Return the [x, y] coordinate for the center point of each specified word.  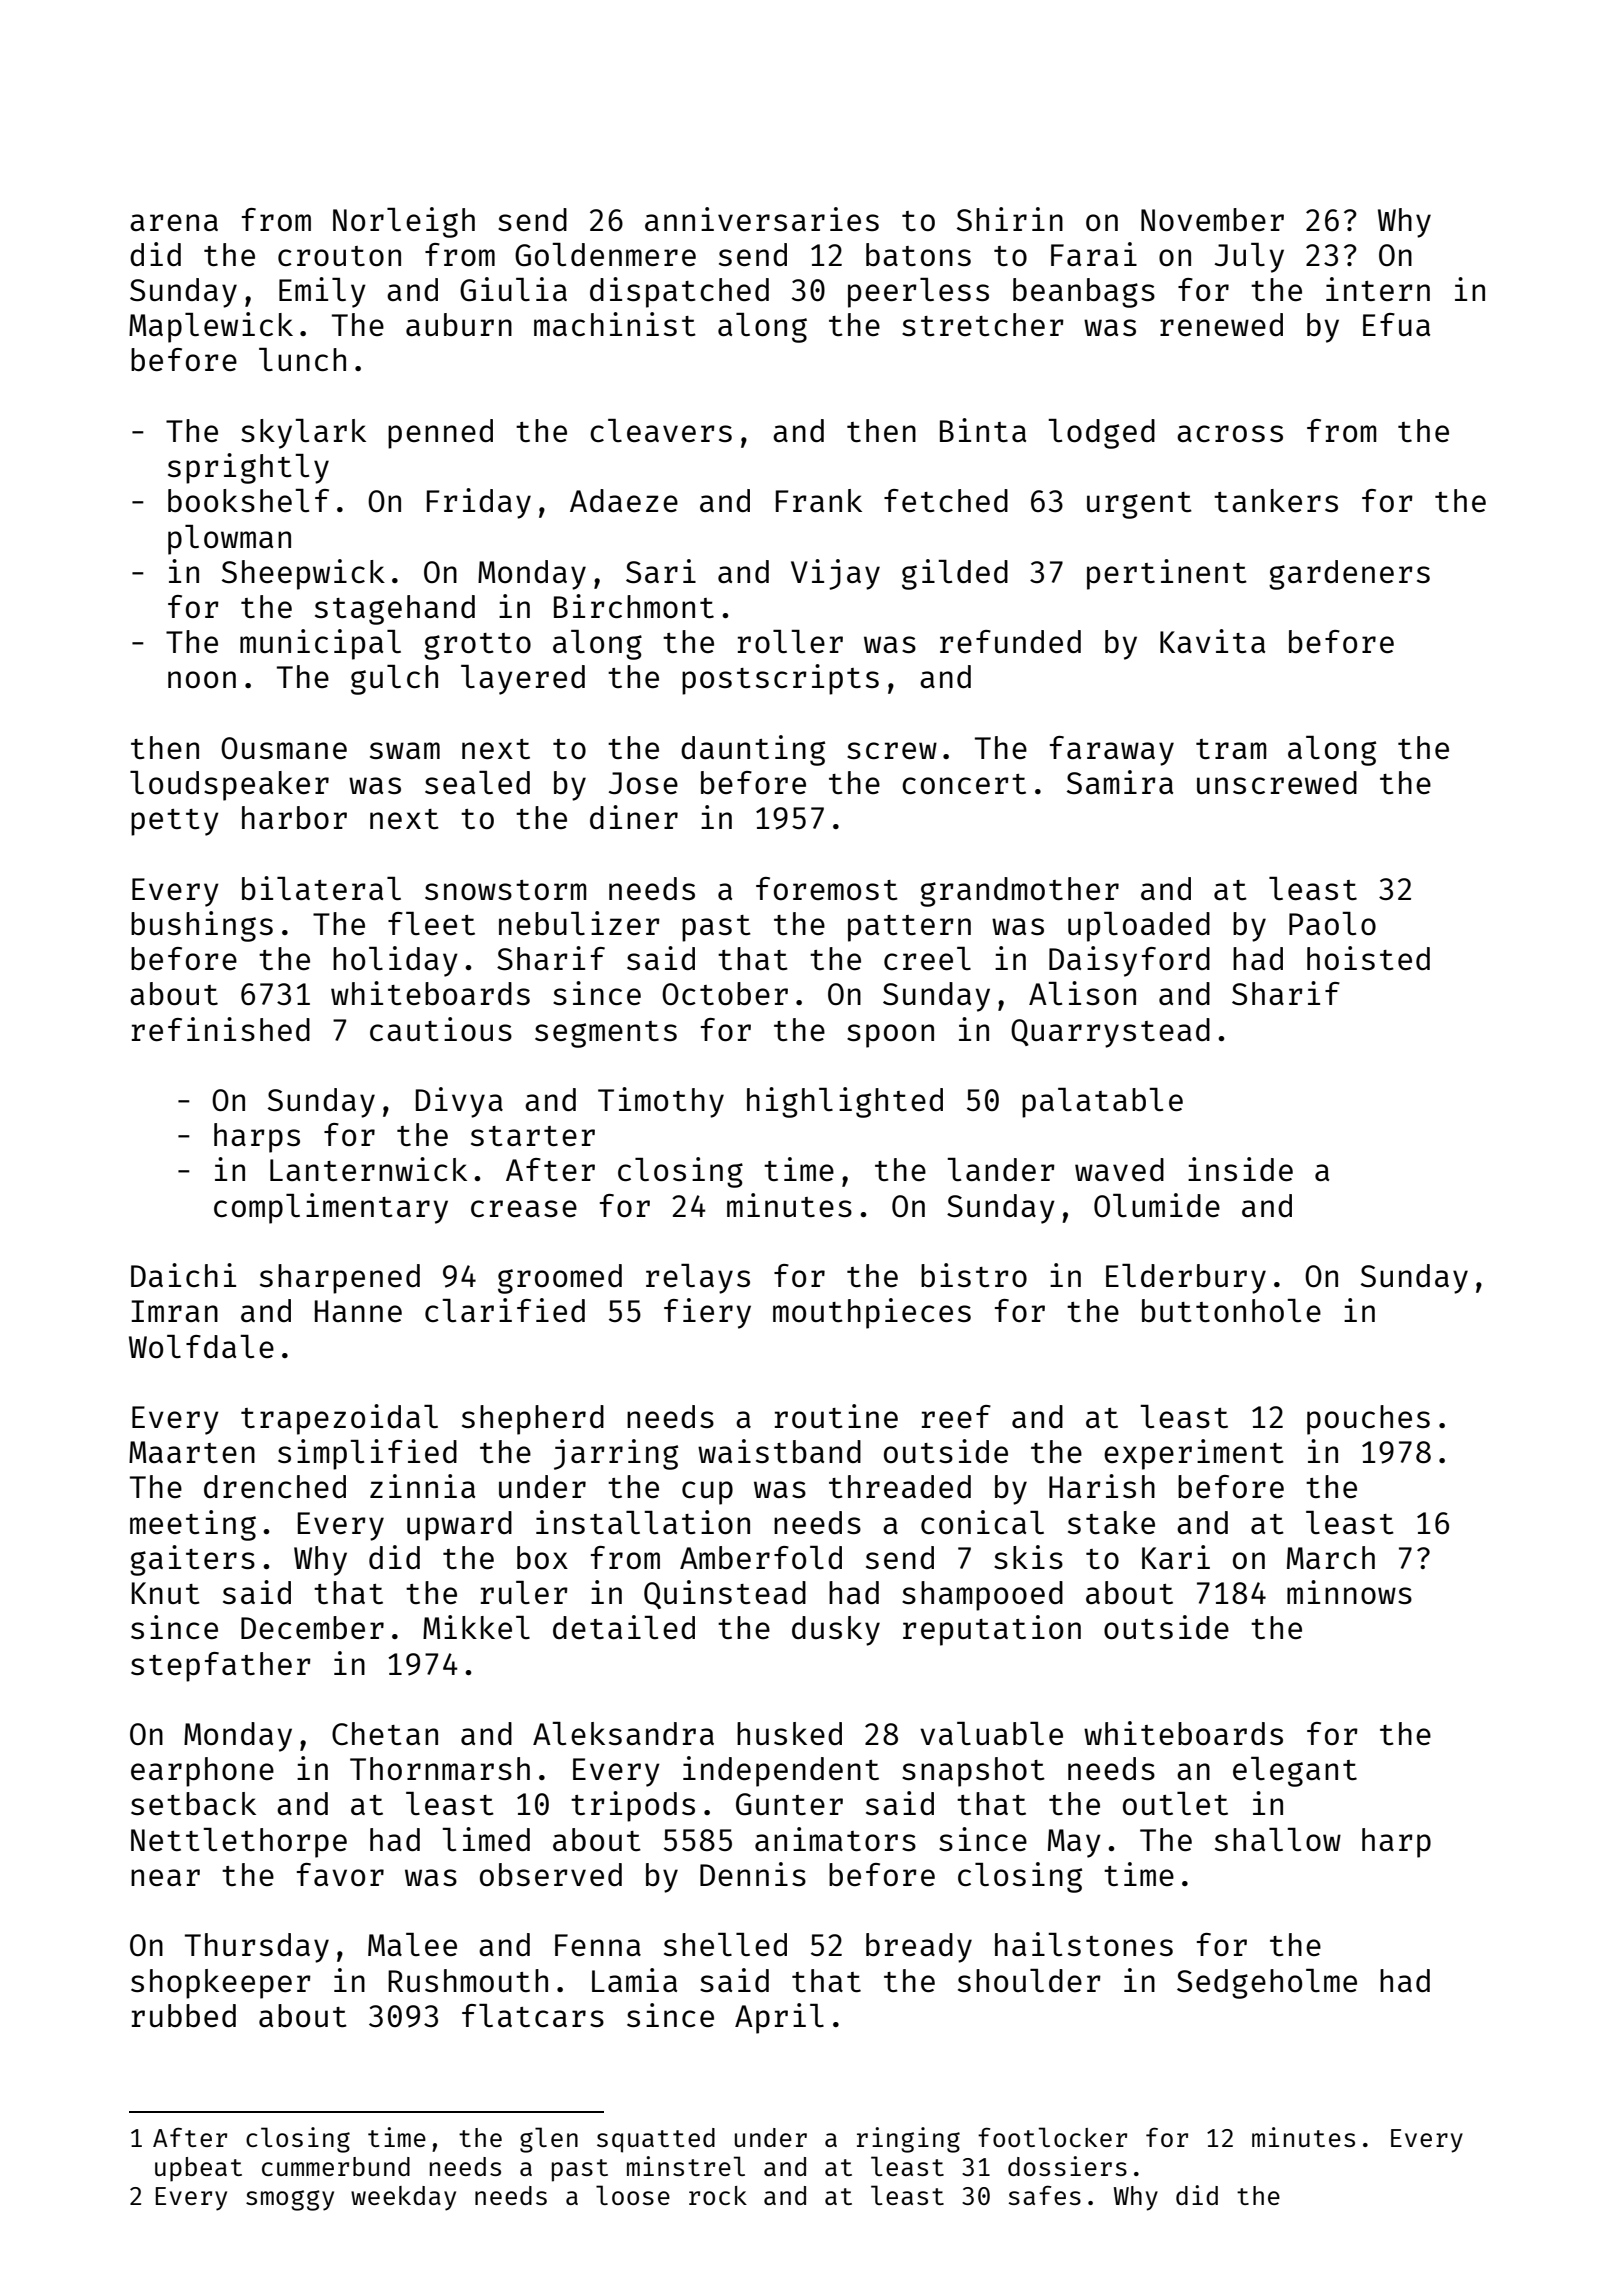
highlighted [845, 1102]
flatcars [533, 2015]
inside [1240, 1169]
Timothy [661, 1102]
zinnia [422, 1486]
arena [174, 222]
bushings [202, 926]
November [1212, 220]
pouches [1368, 1420]
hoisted [1368, 958]
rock [718, 2195]
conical [982, 1522]
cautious [441, 1029]
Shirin [1010, 219]
